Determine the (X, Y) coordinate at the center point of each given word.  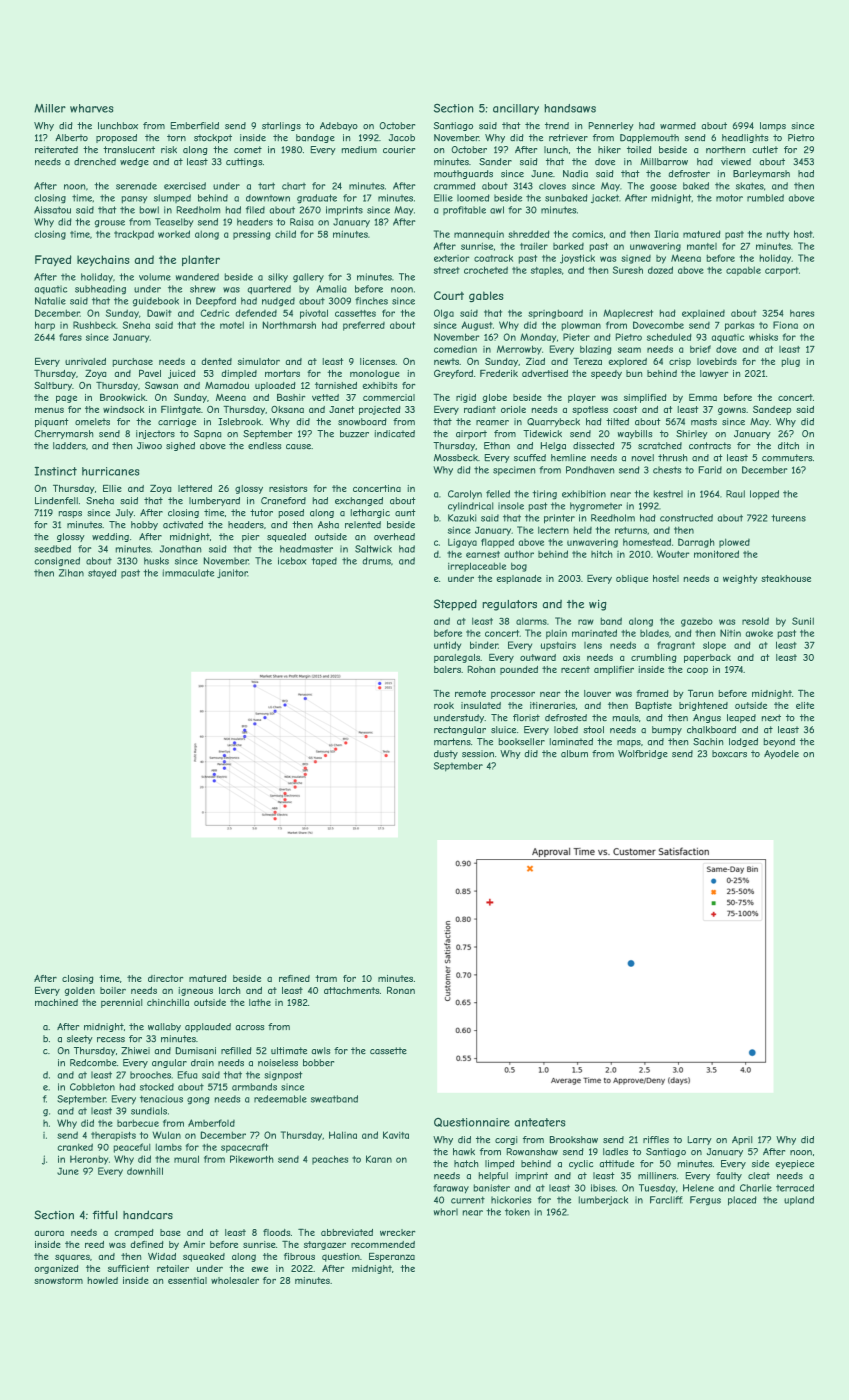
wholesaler (235, 1280)
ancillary (516, 109)
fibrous (299, 1256)
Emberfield (194, 126)
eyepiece (794, 1164)
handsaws (570, 108)
